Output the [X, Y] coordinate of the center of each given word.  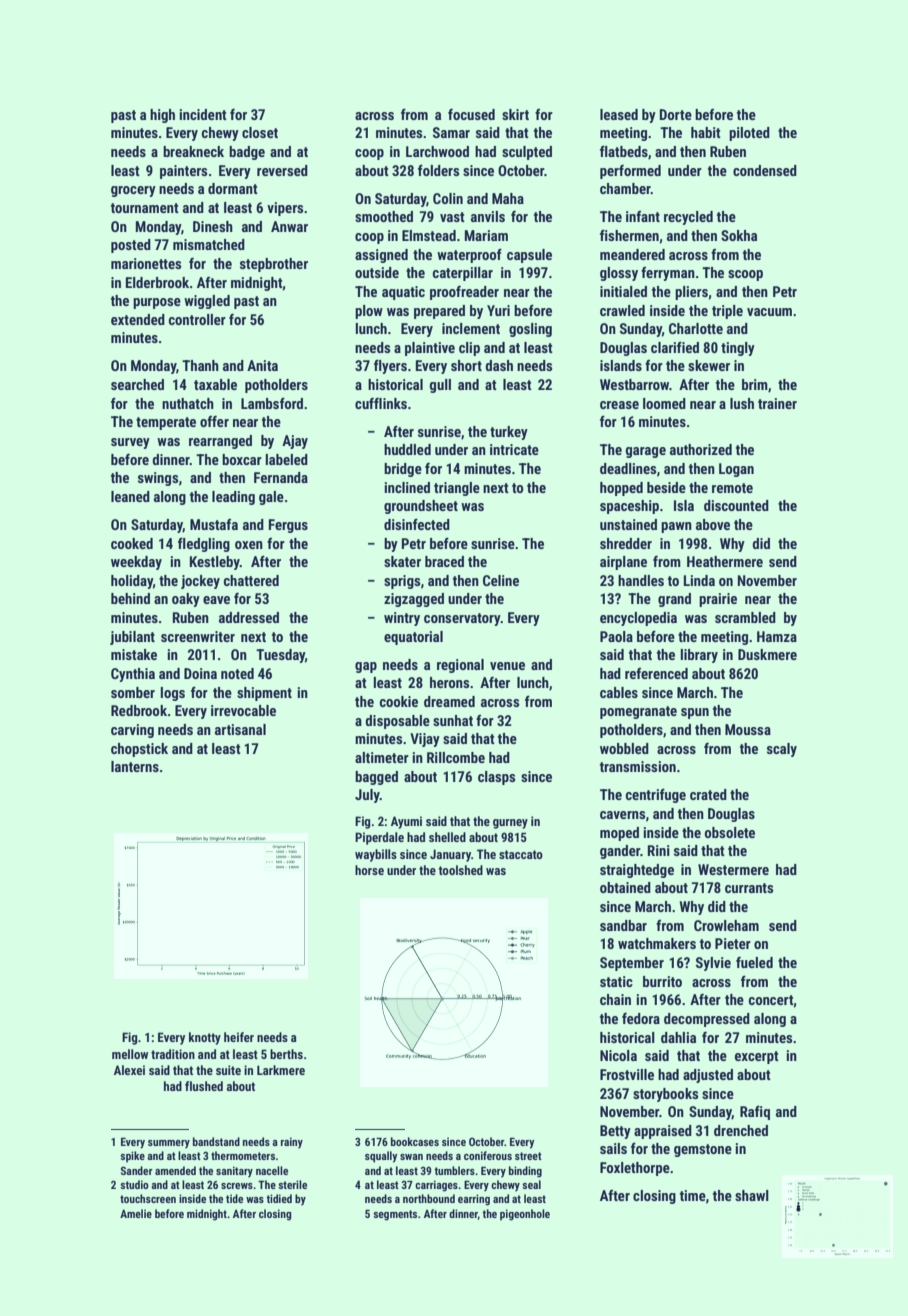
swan [411, 1157]
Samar [451, 132]
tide [234, 1198]
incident [203, 114]
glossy [619, 274]
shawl [752, 1195]
